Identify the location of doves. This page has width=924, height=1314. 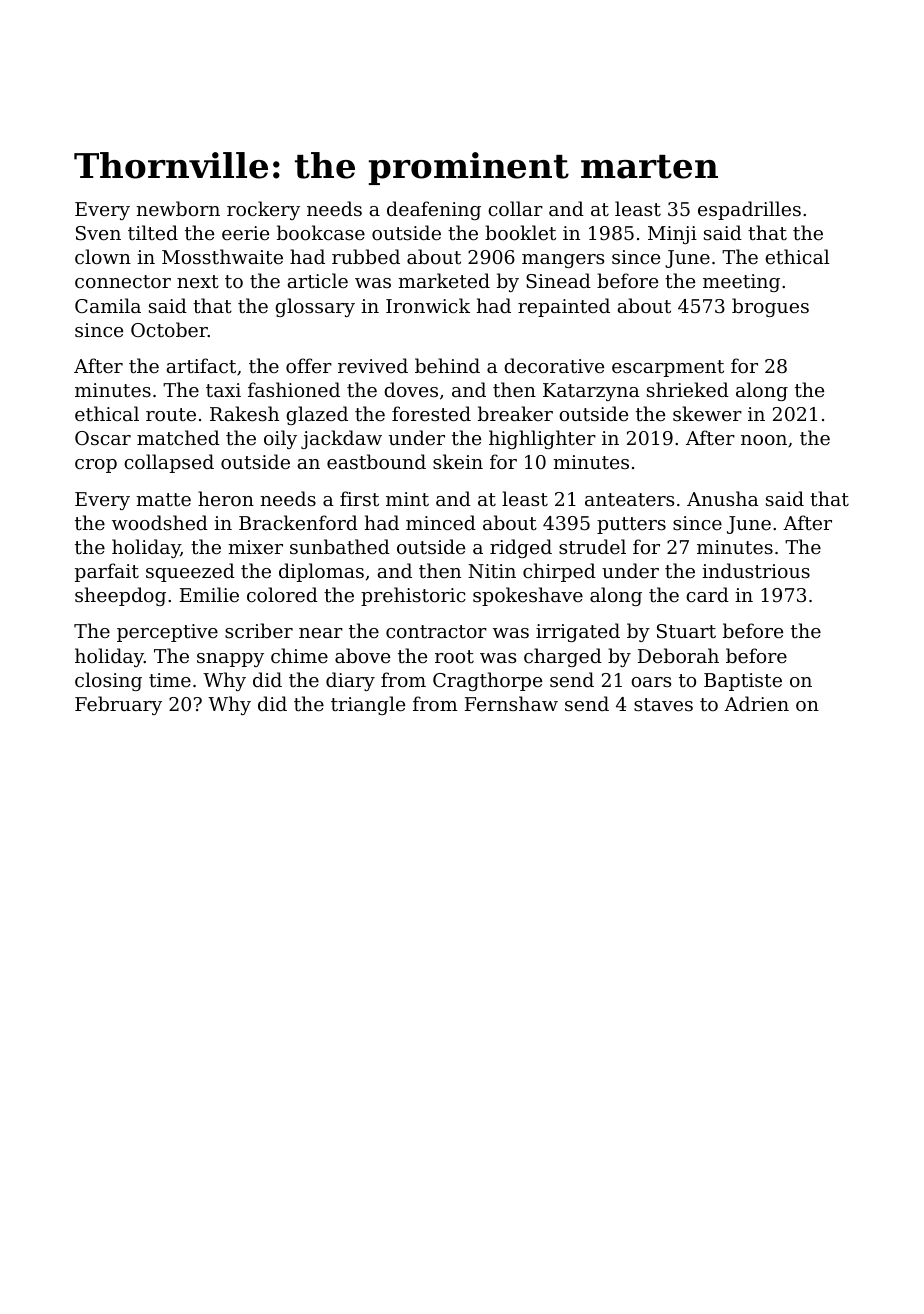
(411, 389).
